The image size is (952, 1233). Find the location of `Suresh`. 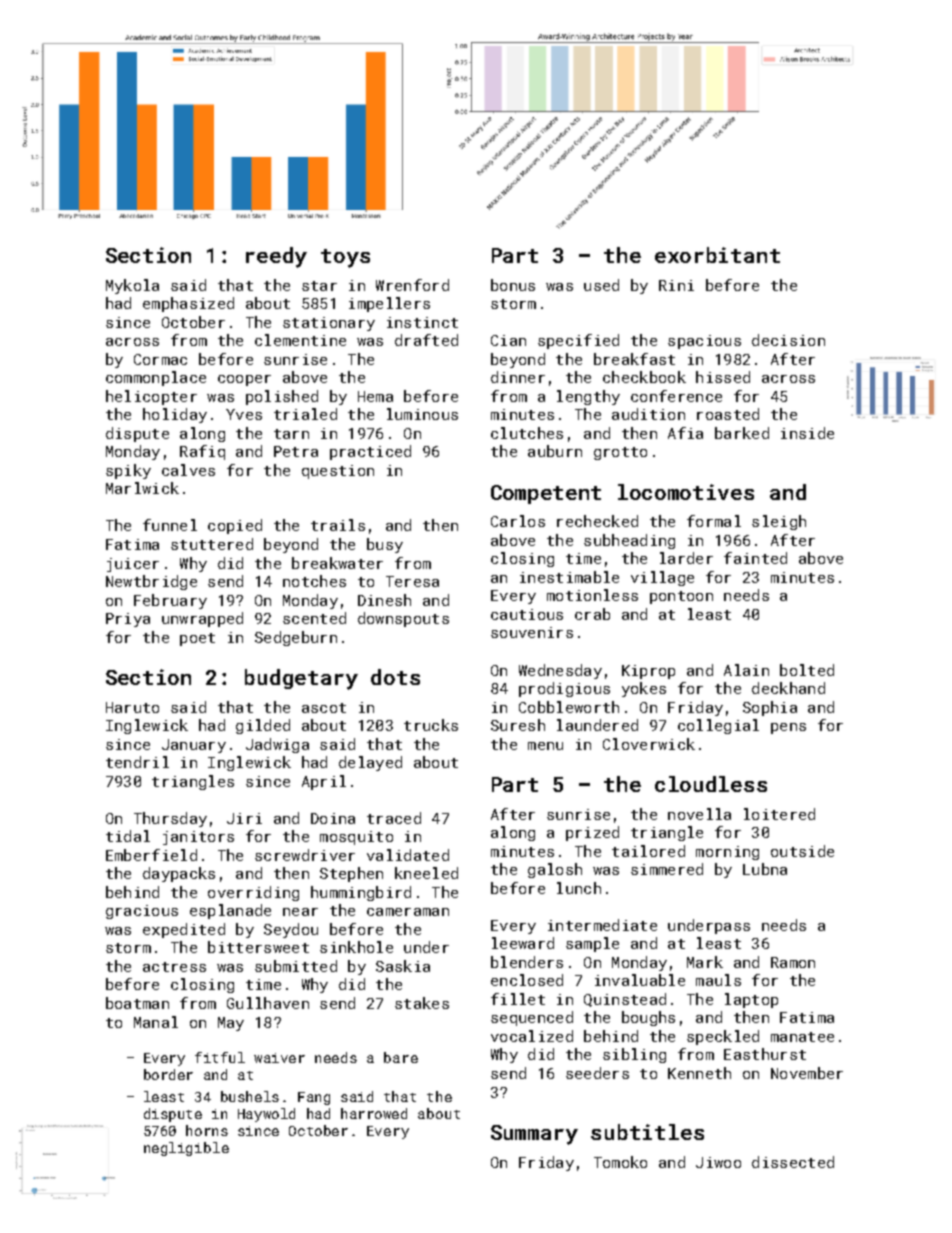

Suresh is located at coordinates (518, 725).
